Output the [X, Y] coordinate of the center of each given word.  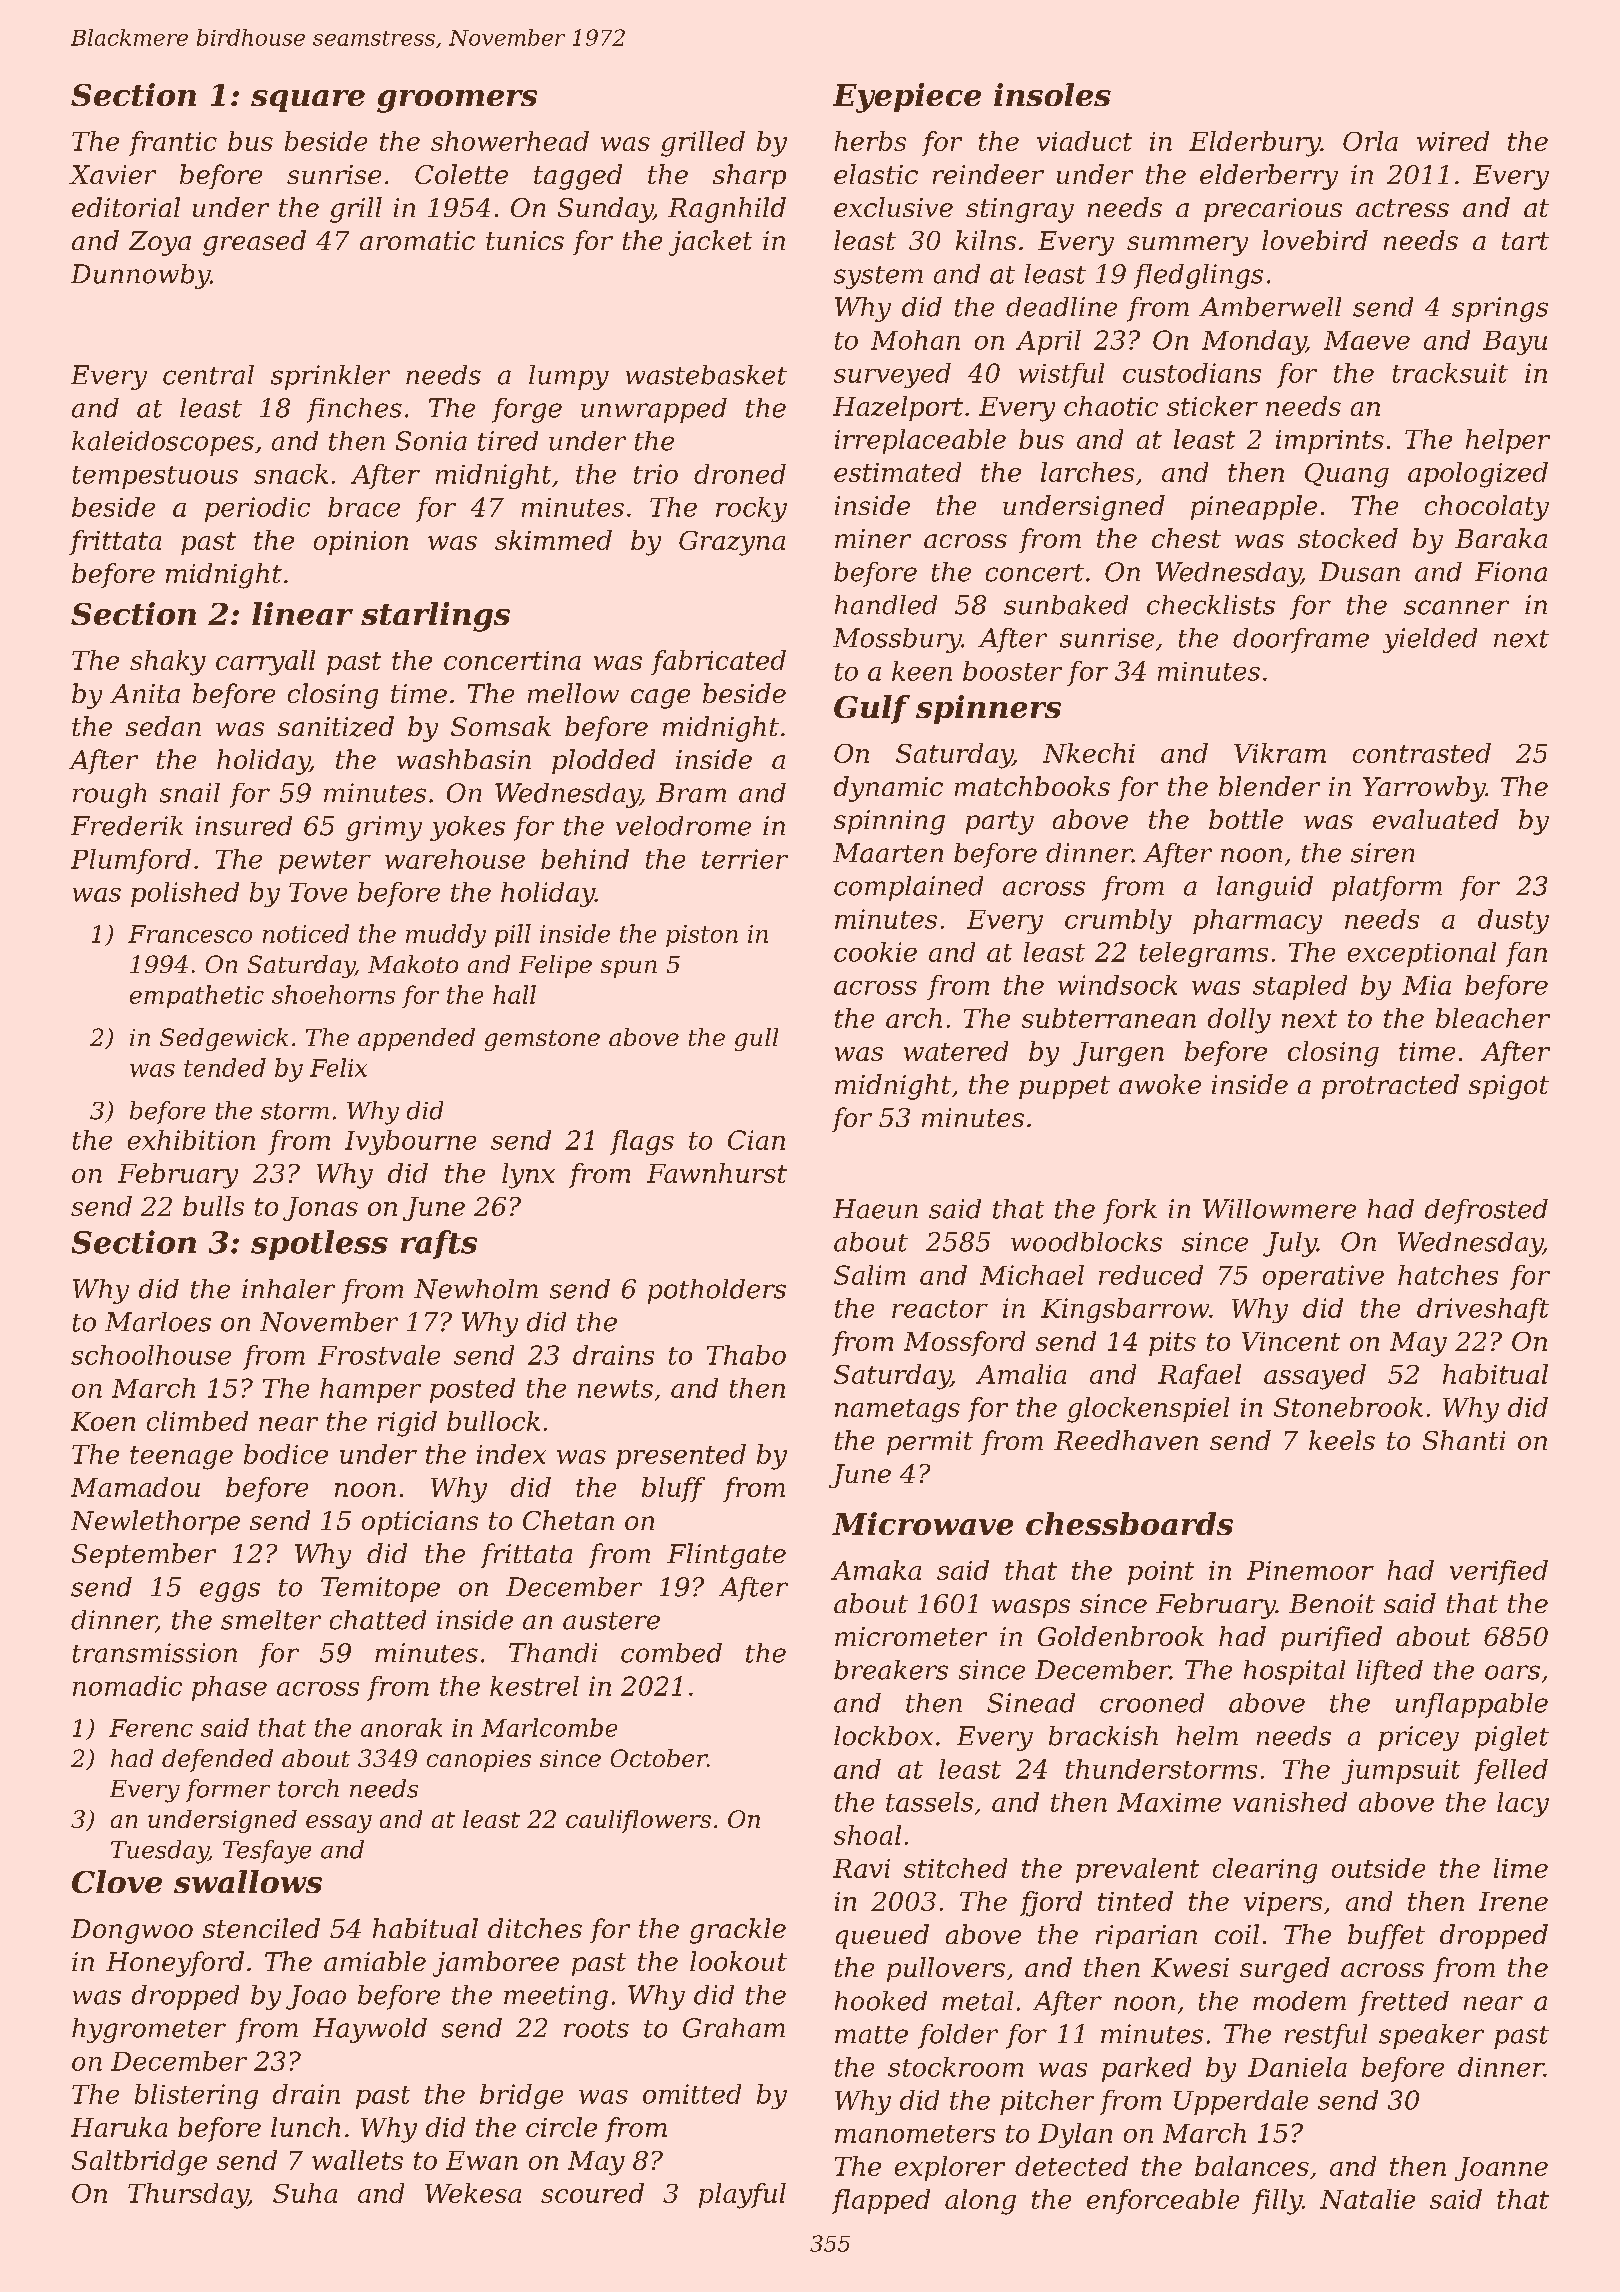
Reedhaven [1126, 1440]
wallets [357, 2160]
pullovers [946, 1969]
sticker [1212, 406]
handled [886, 605]
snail [190, 793]
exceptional [1422, 954]
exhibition [191, 1140]
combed [671, 1653]
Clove [117, 1881]
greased [254, 243]
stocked [1348, 538]
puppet [1064, 1087]
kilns [986, 240]
